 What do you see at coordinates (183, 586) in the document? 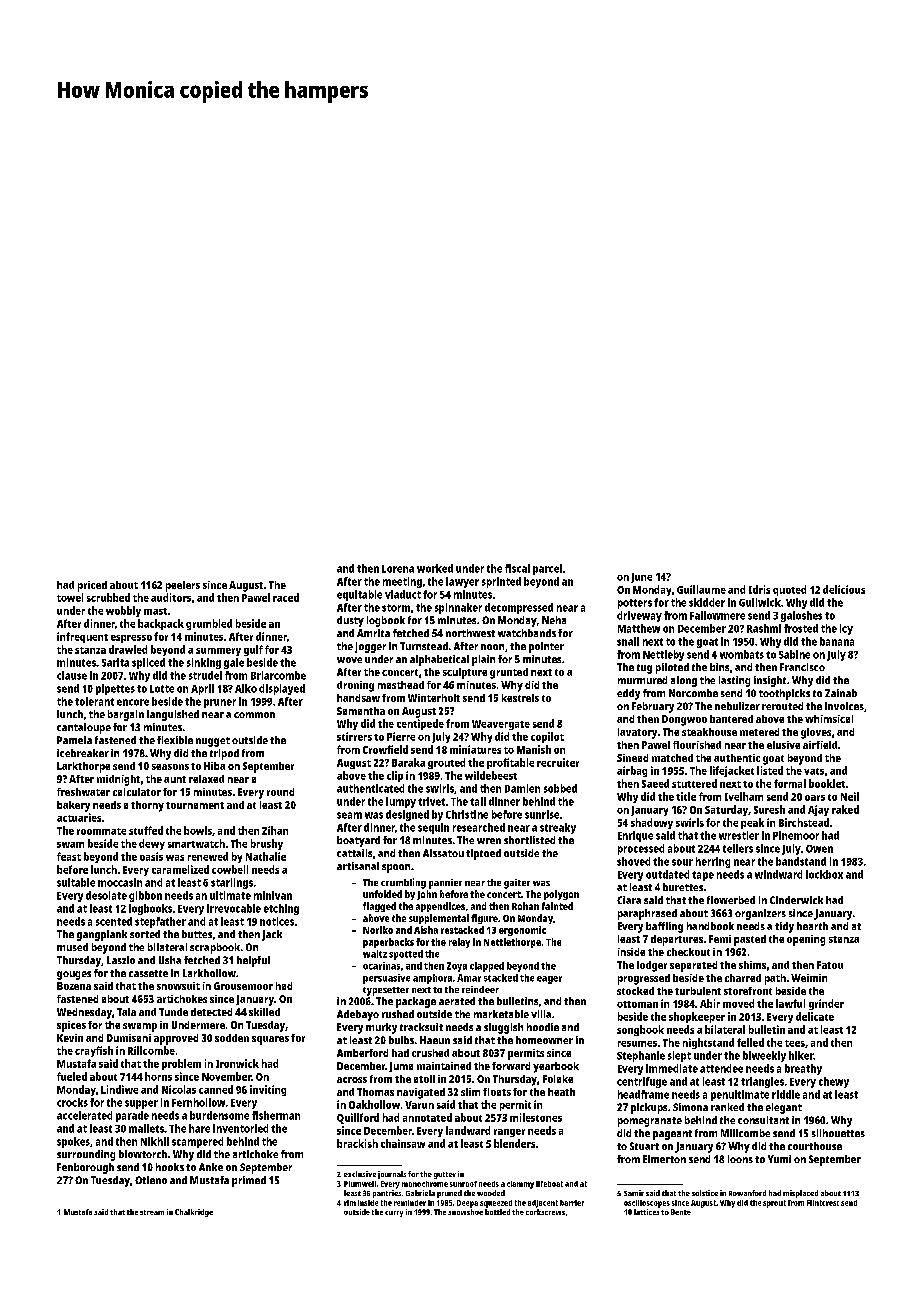
I see `peelers` at bounding box center [183, 586].
